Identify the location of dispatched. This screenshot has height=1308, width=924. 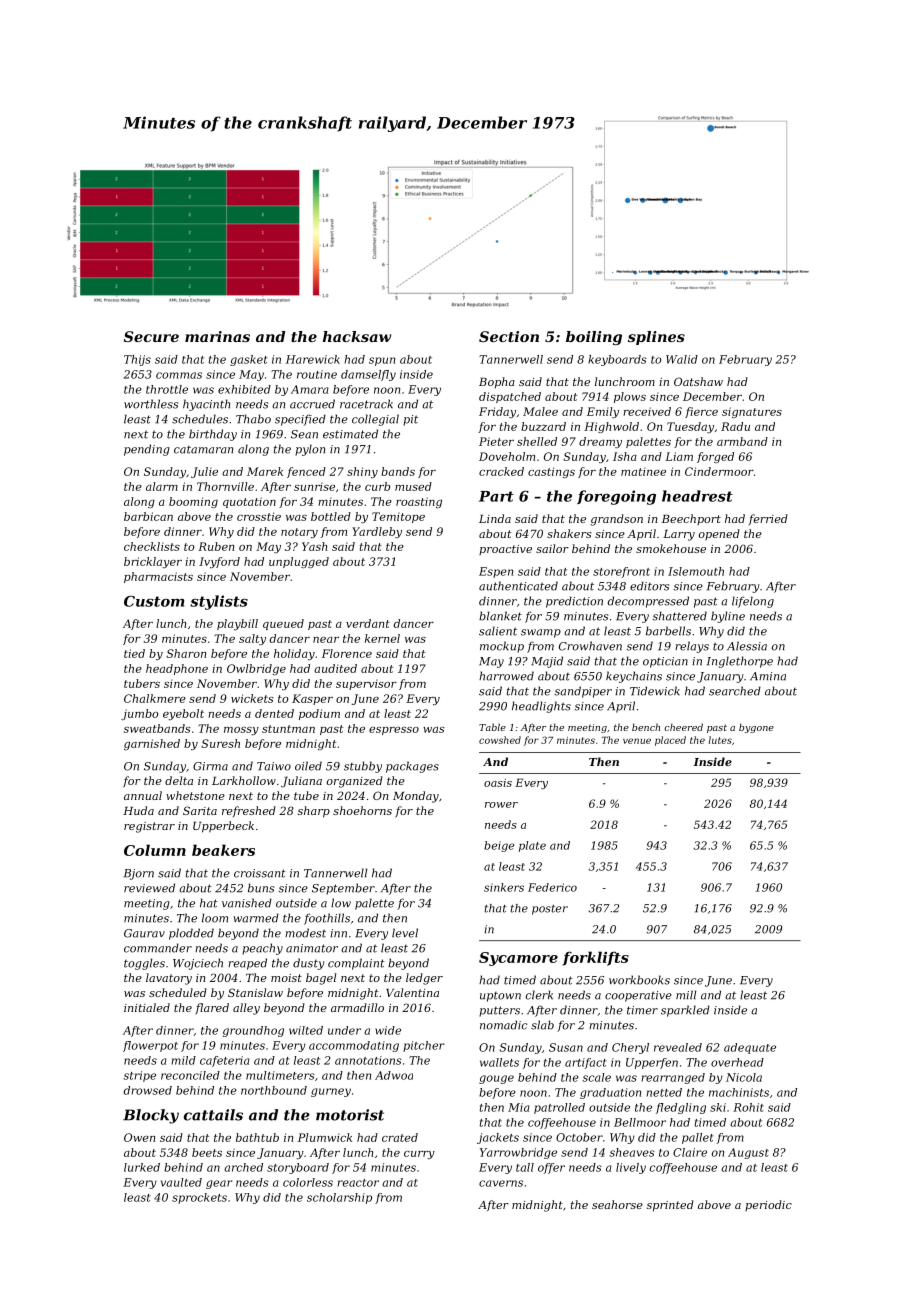
(510, 397).
